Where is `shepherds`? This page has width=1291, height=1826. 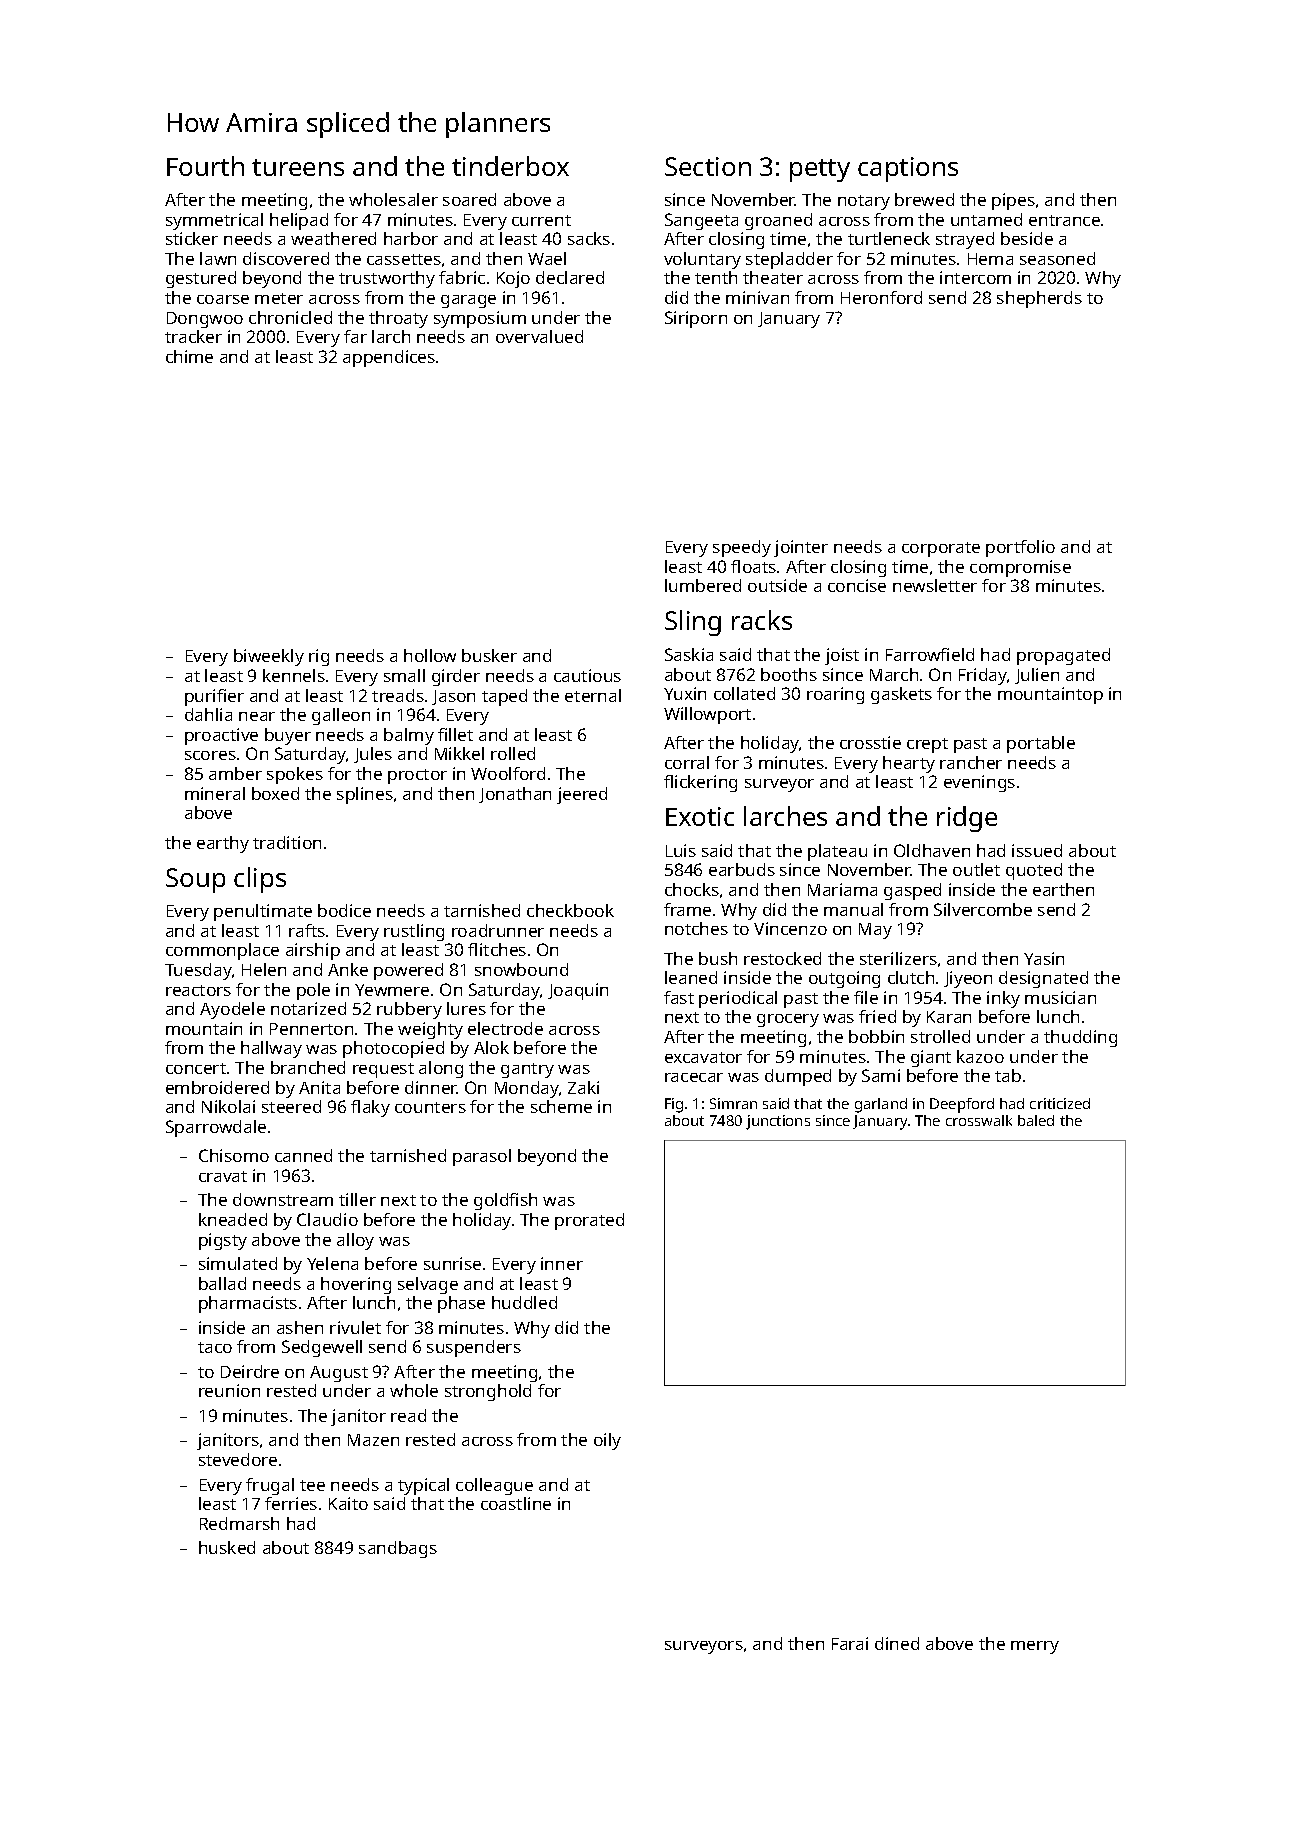 shepherds is located at coordinates (1039, 299).
